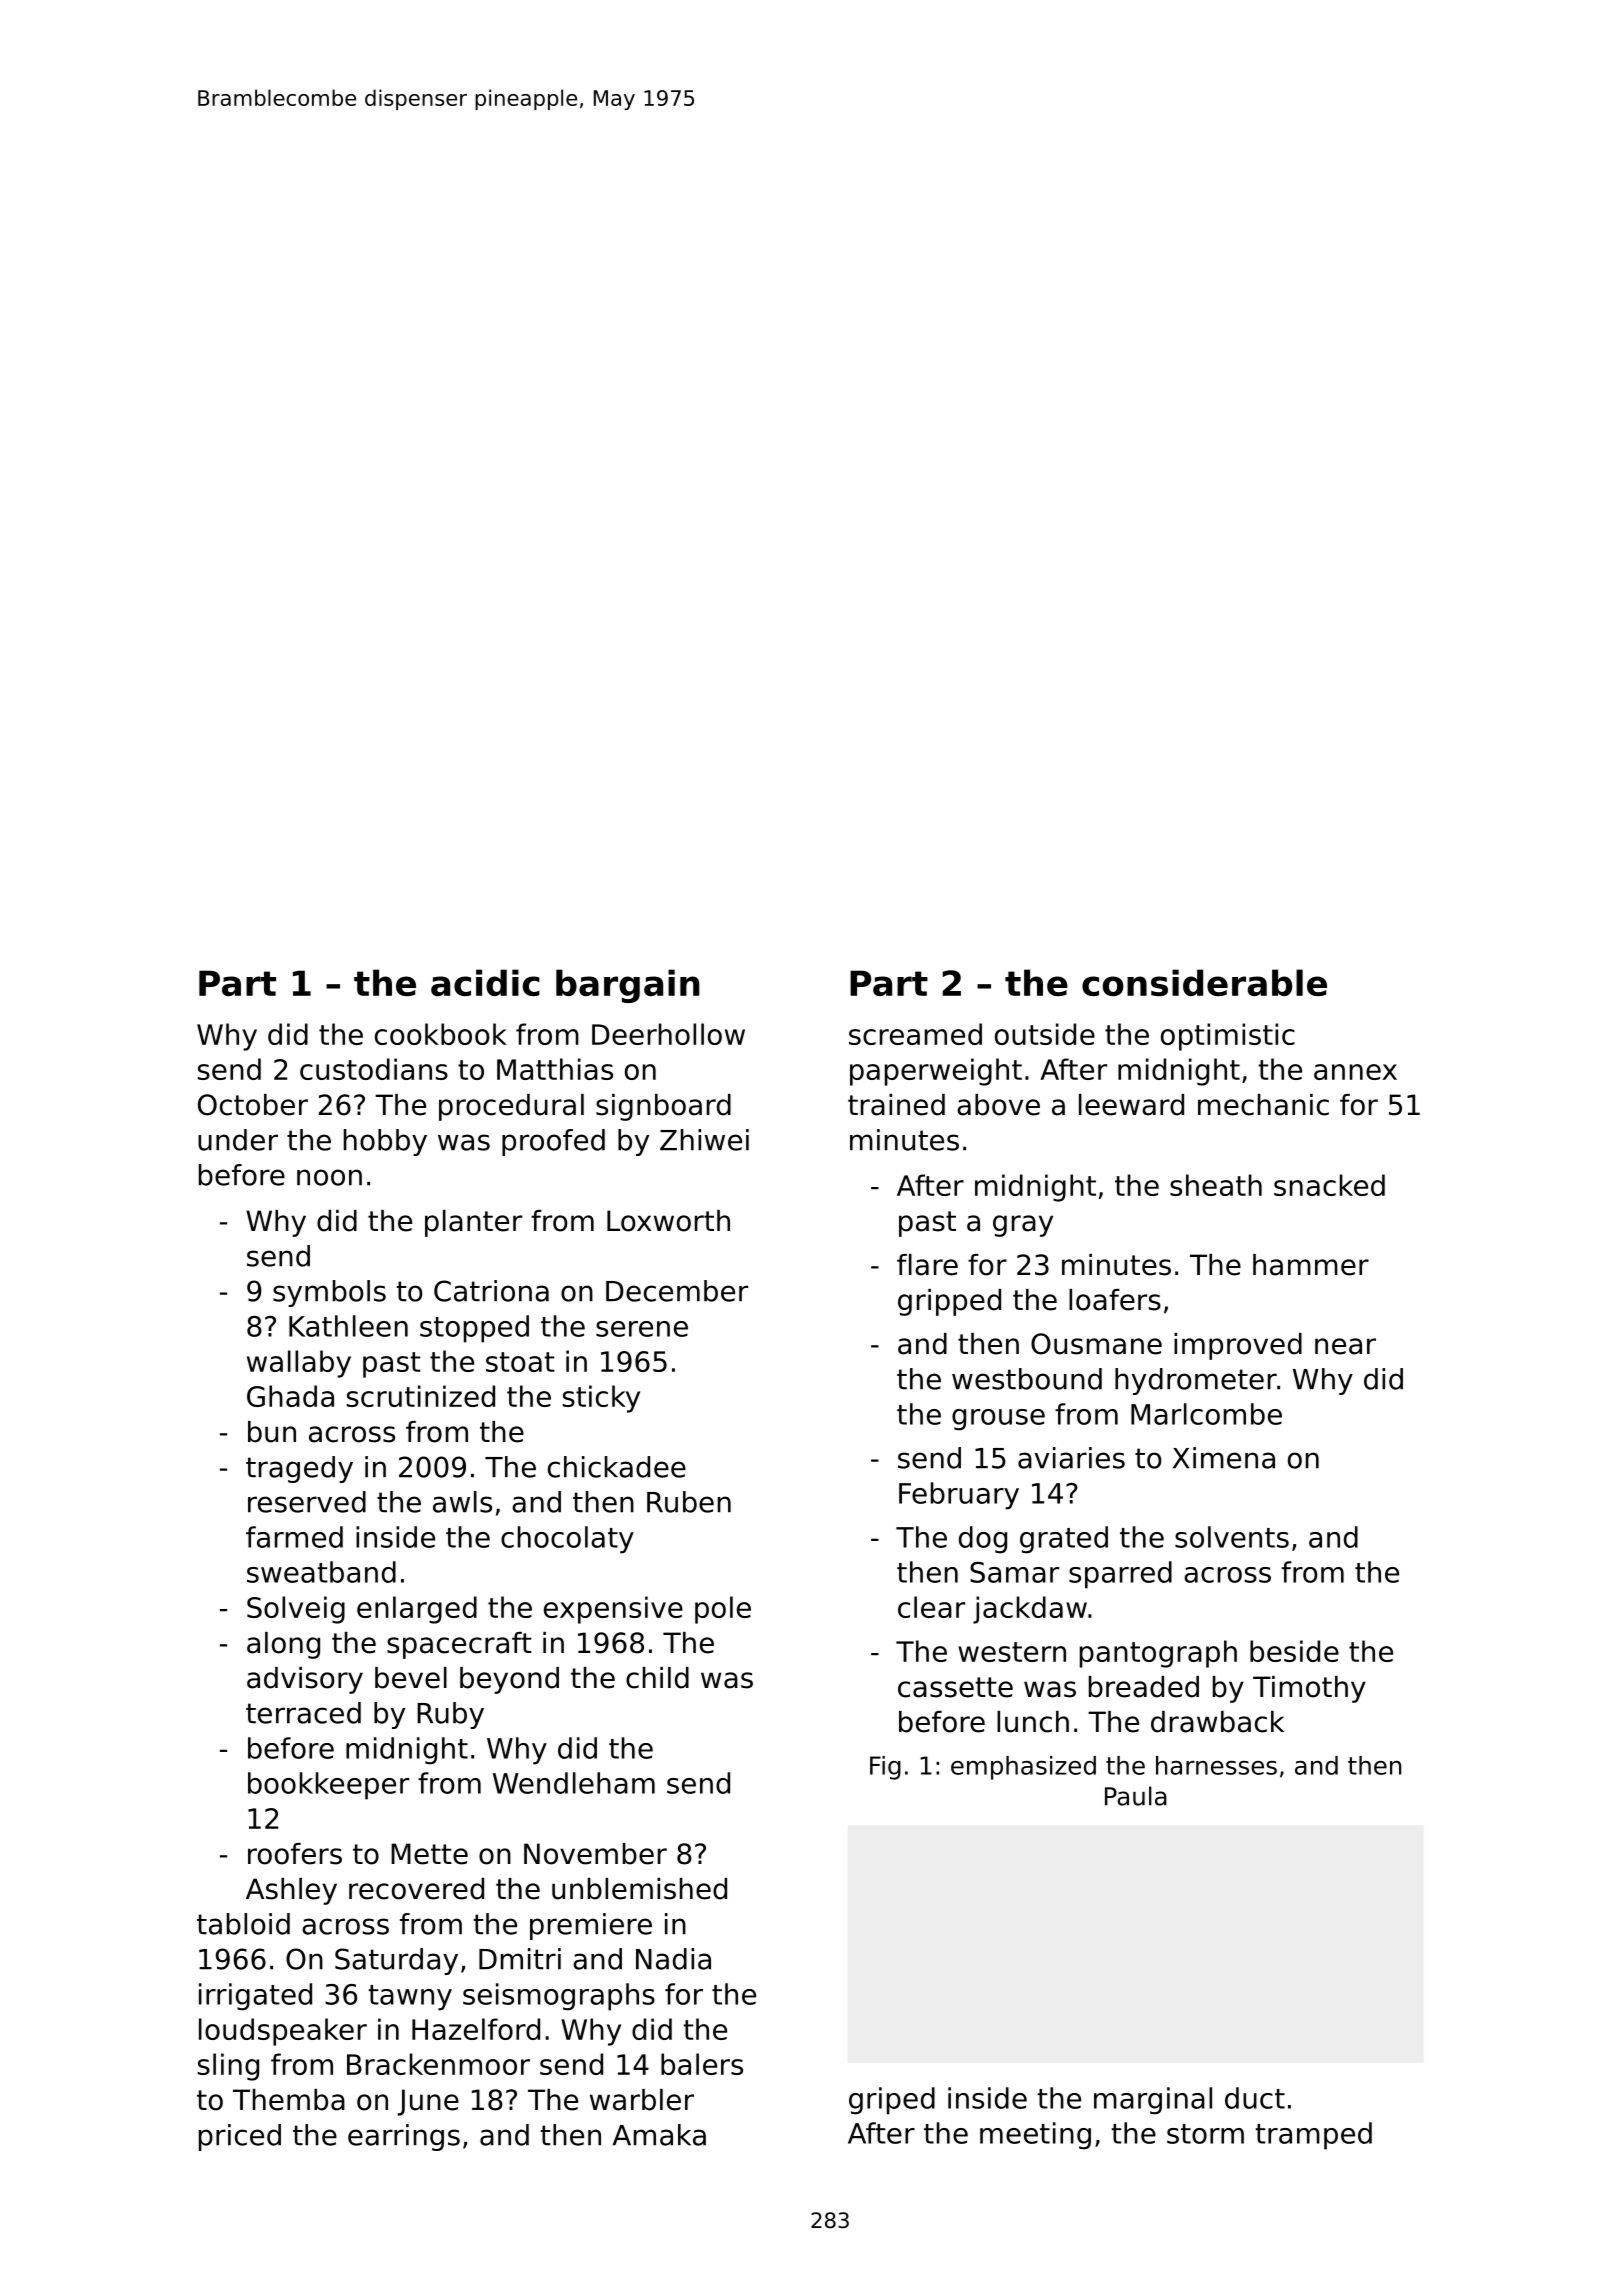  What do you see at coordinates (253, 1105) in the screenshot?
I see `October` at bounding box center [253, 1105].
